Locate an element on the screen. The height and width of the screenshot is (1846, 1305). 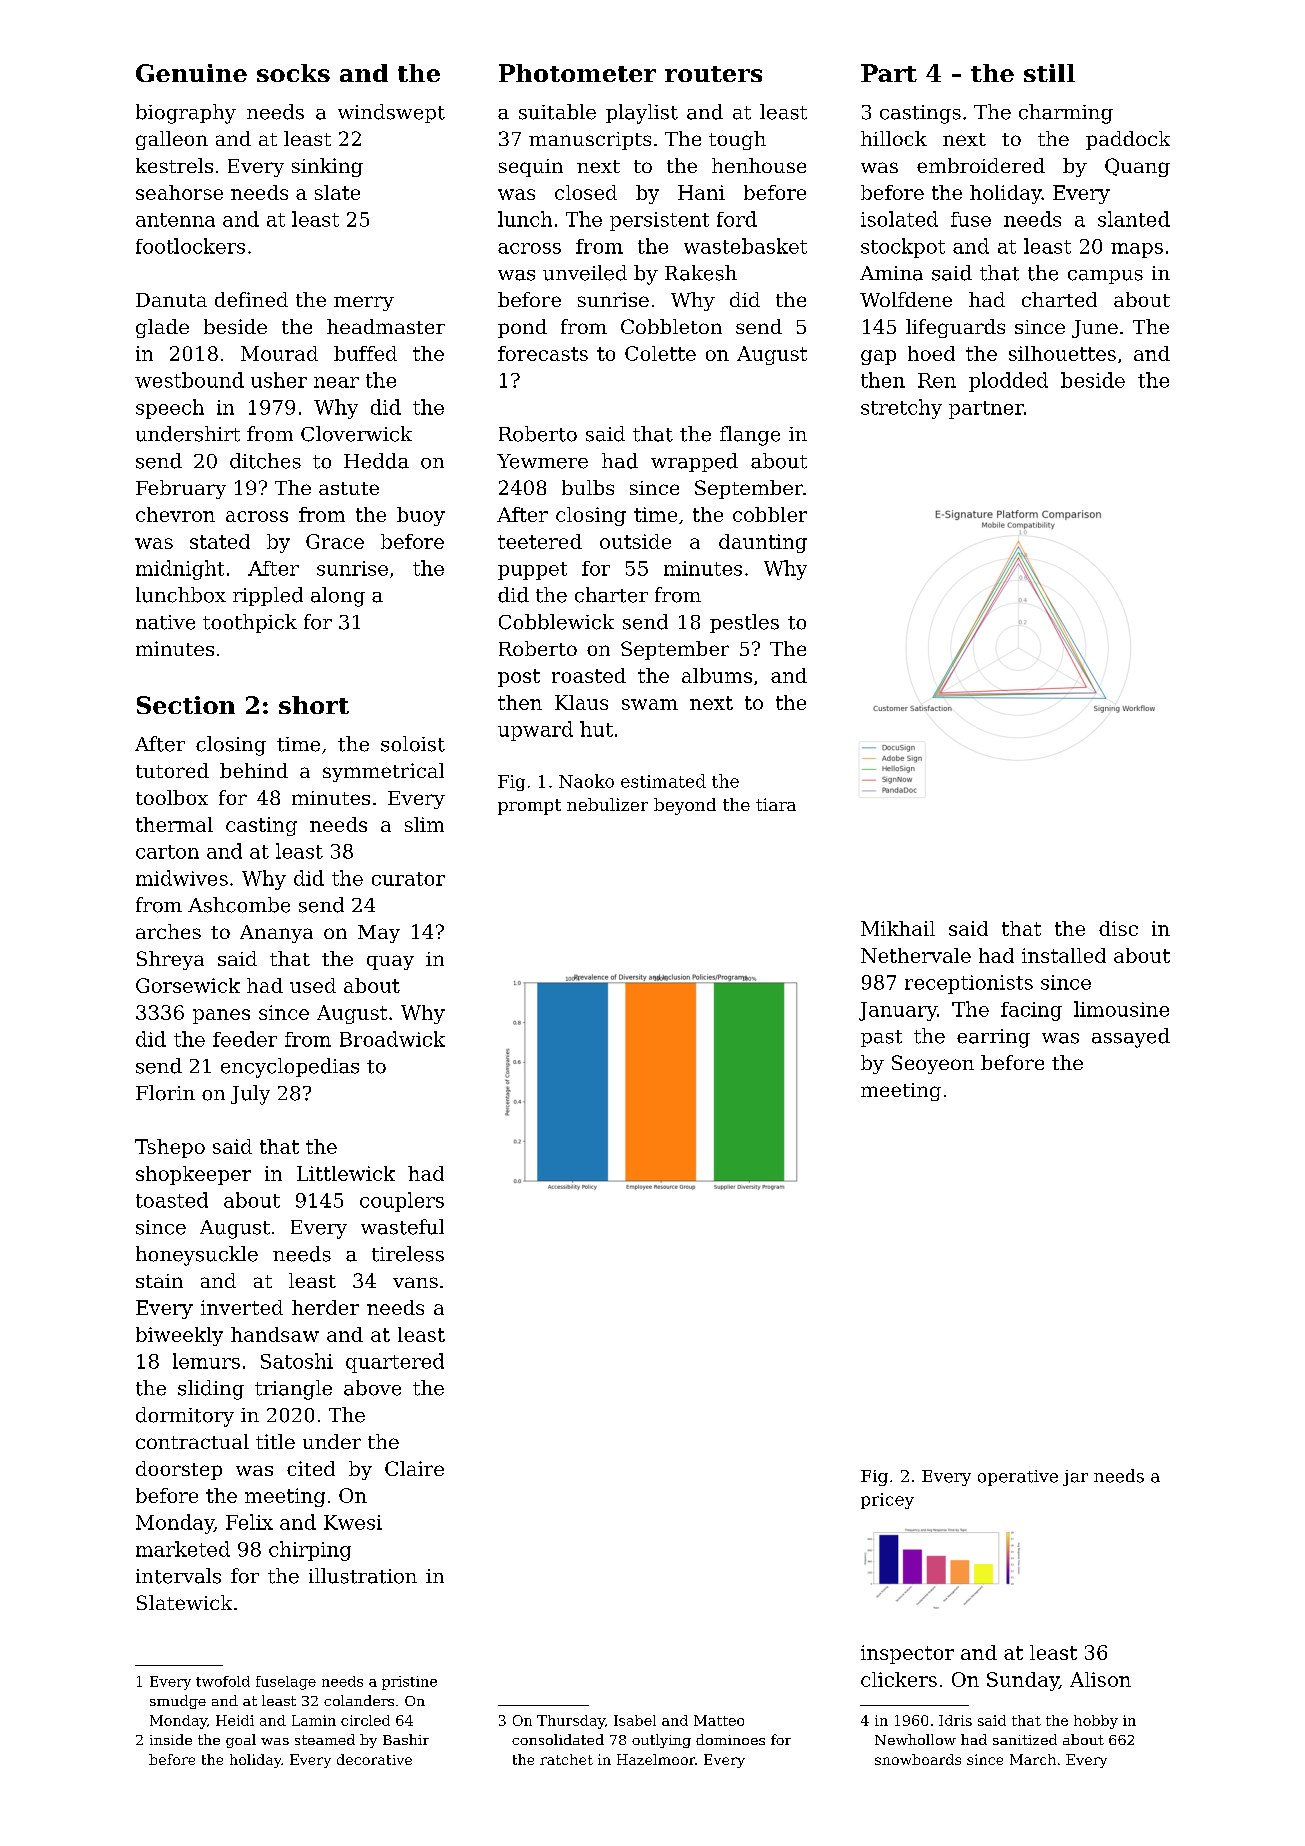
tiara is located at coordinates (776, 804).
